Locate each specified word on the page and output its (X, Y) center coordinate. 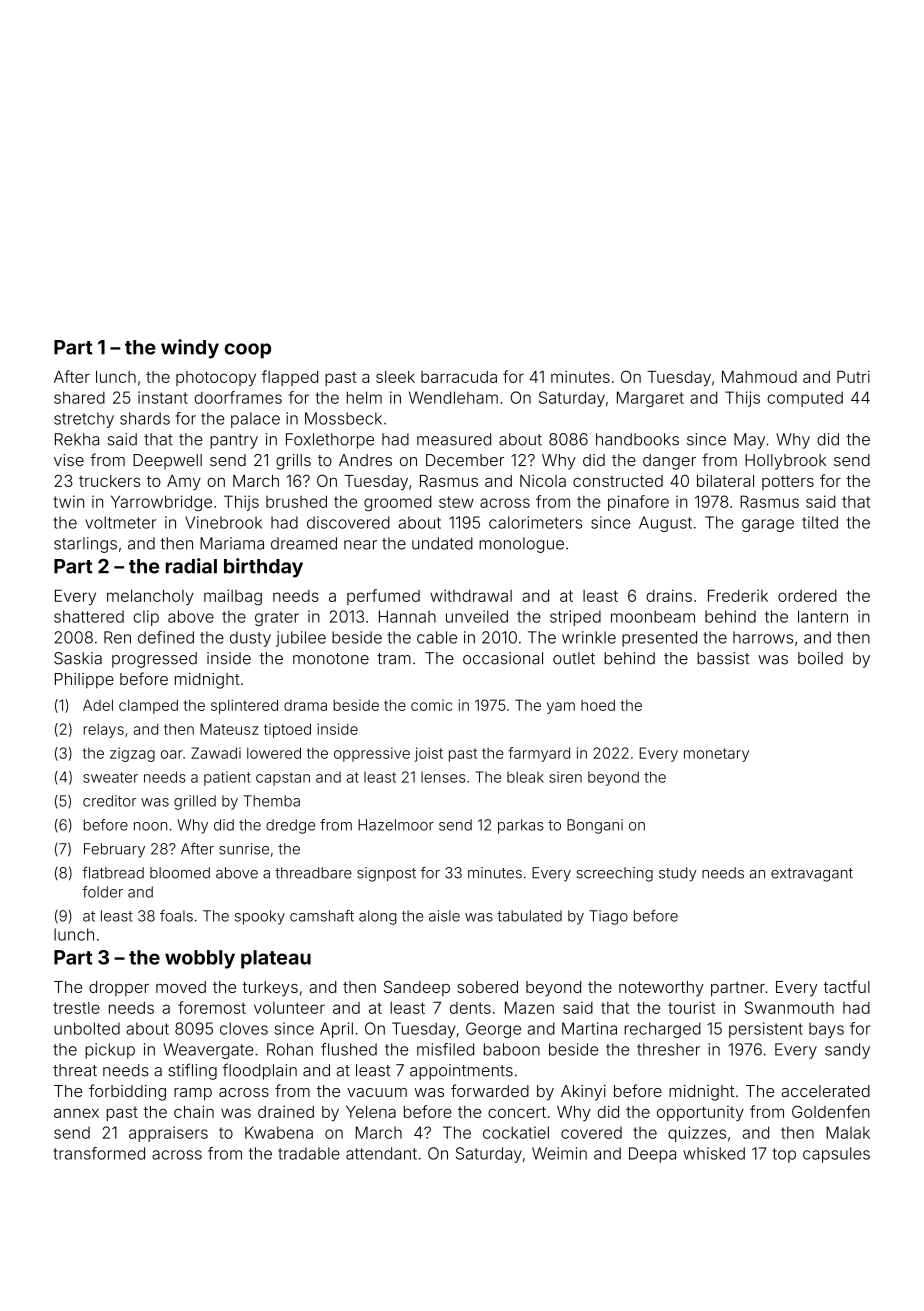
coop (247, 351)
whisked (714, 1153)
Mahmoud (759, 377)
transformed (99, 1153)
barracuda (459, 377)
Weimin (559, 1153)
